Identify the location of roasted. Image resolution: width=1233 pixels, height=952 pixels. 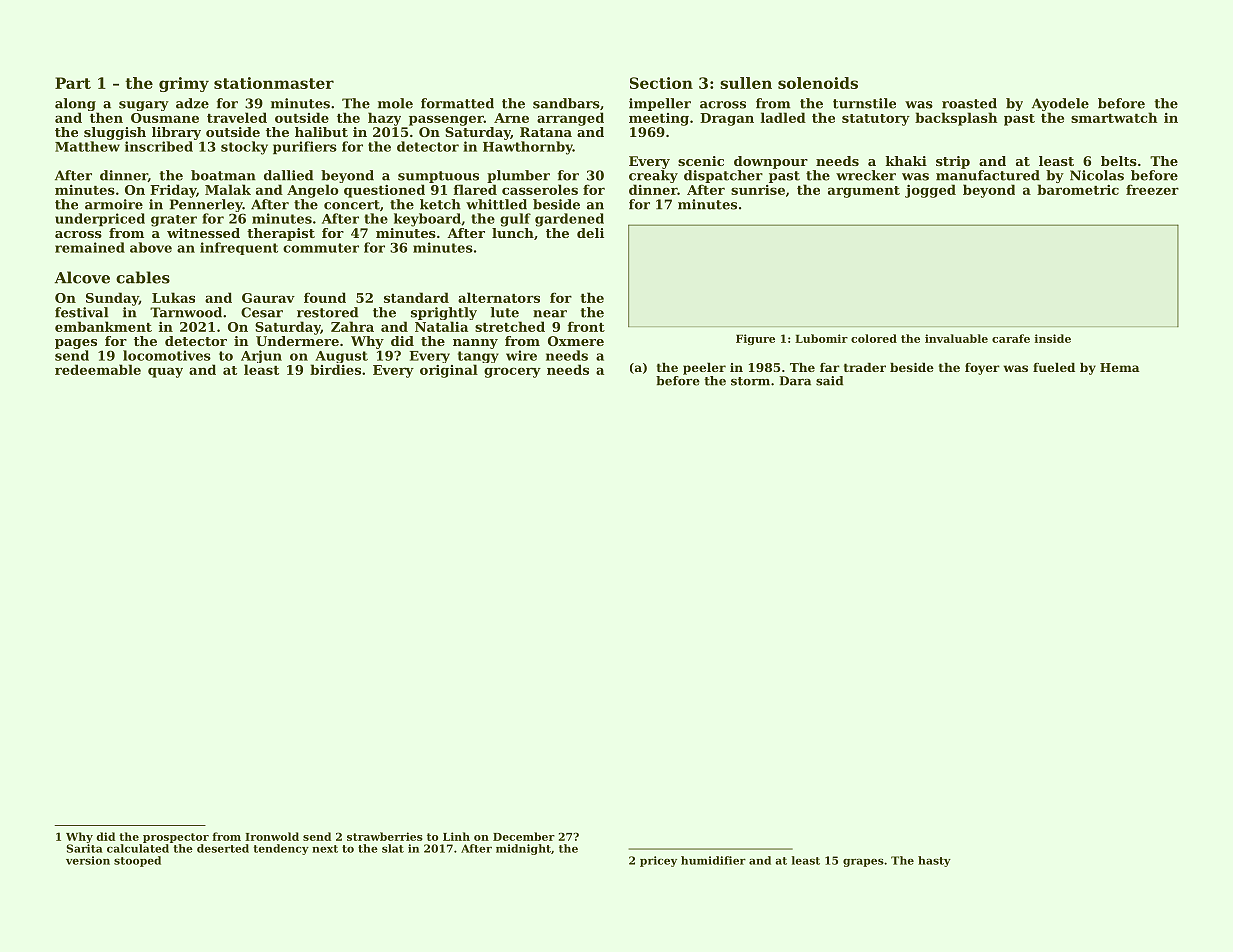
(969, 103).
